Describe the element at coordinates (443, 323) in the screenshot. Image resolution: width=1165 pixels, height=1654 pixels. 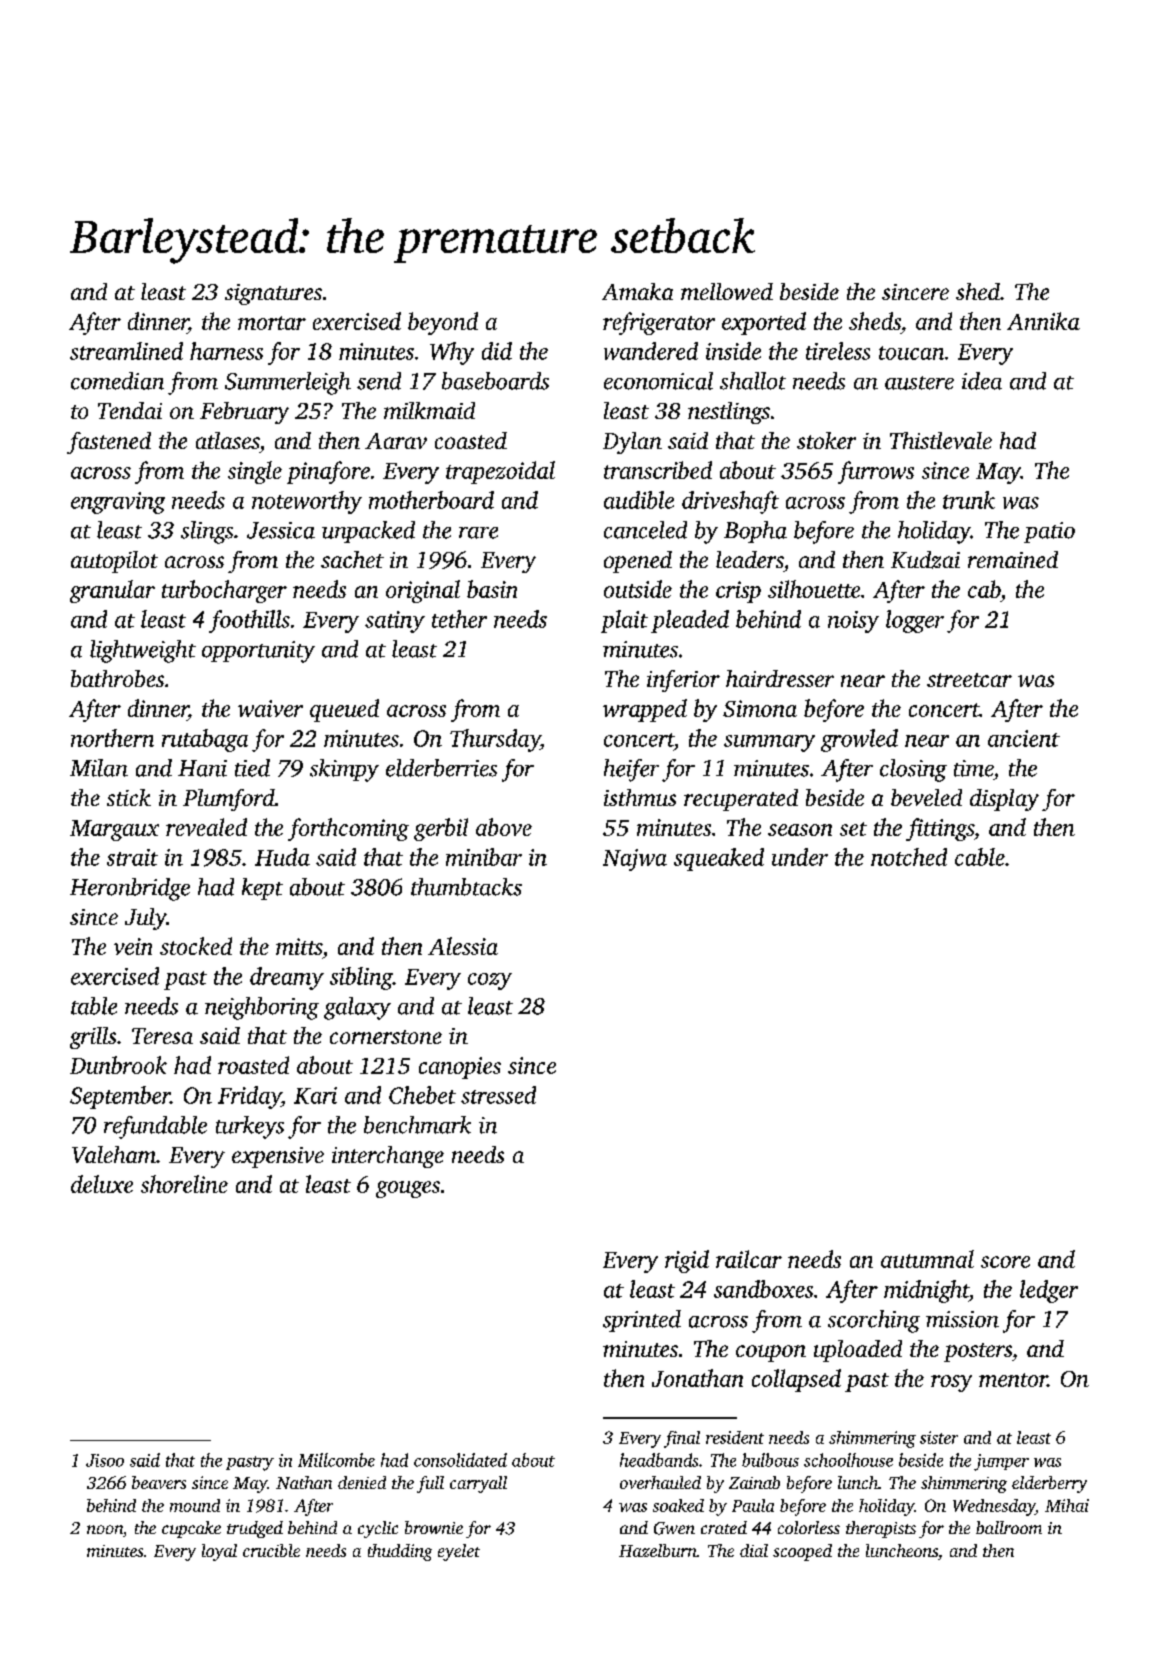
I see `beyond` at that location.
